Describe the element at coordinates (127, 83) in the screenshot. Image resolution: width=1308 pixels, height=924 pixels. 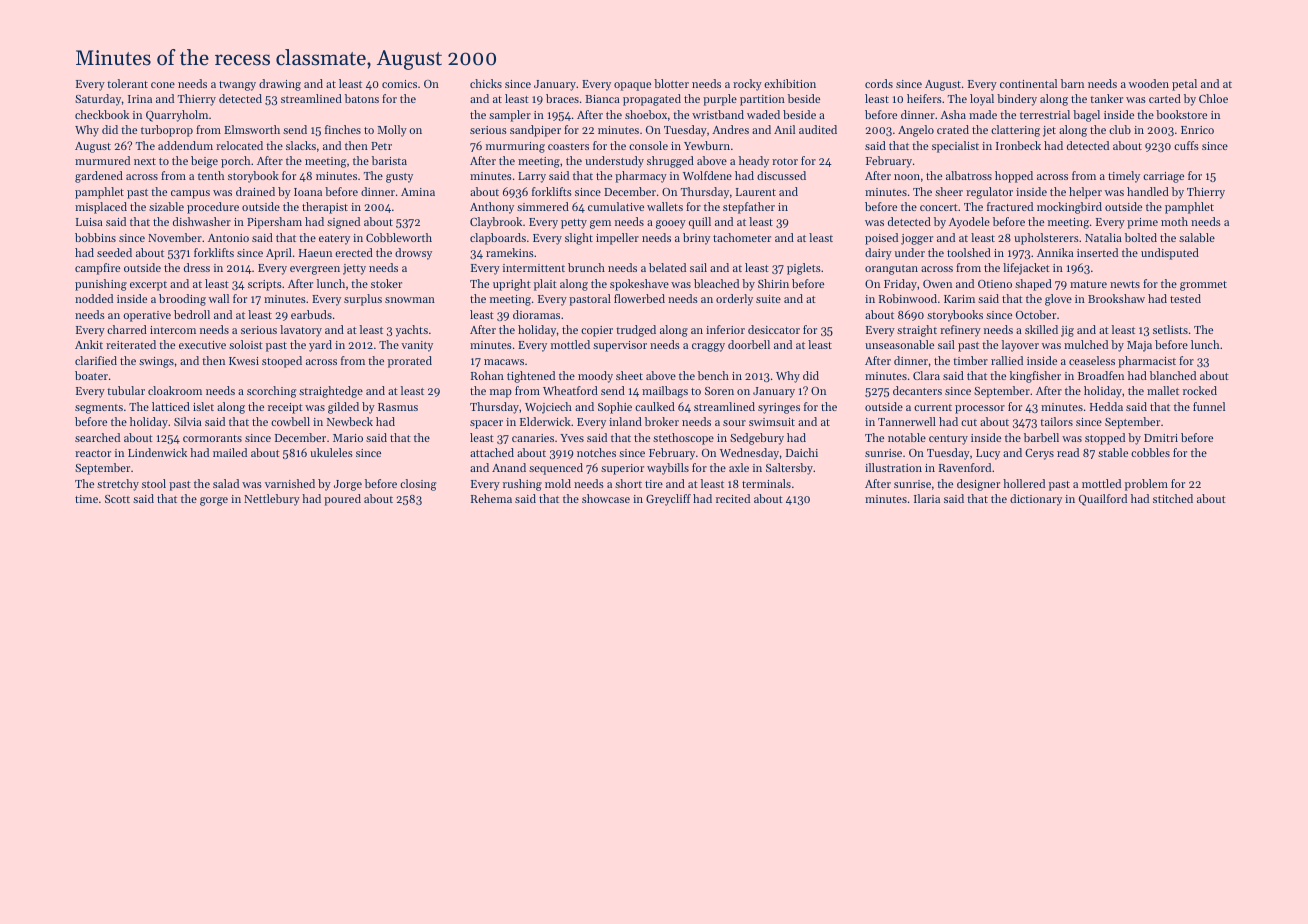
I see `tolerant` at that location.
